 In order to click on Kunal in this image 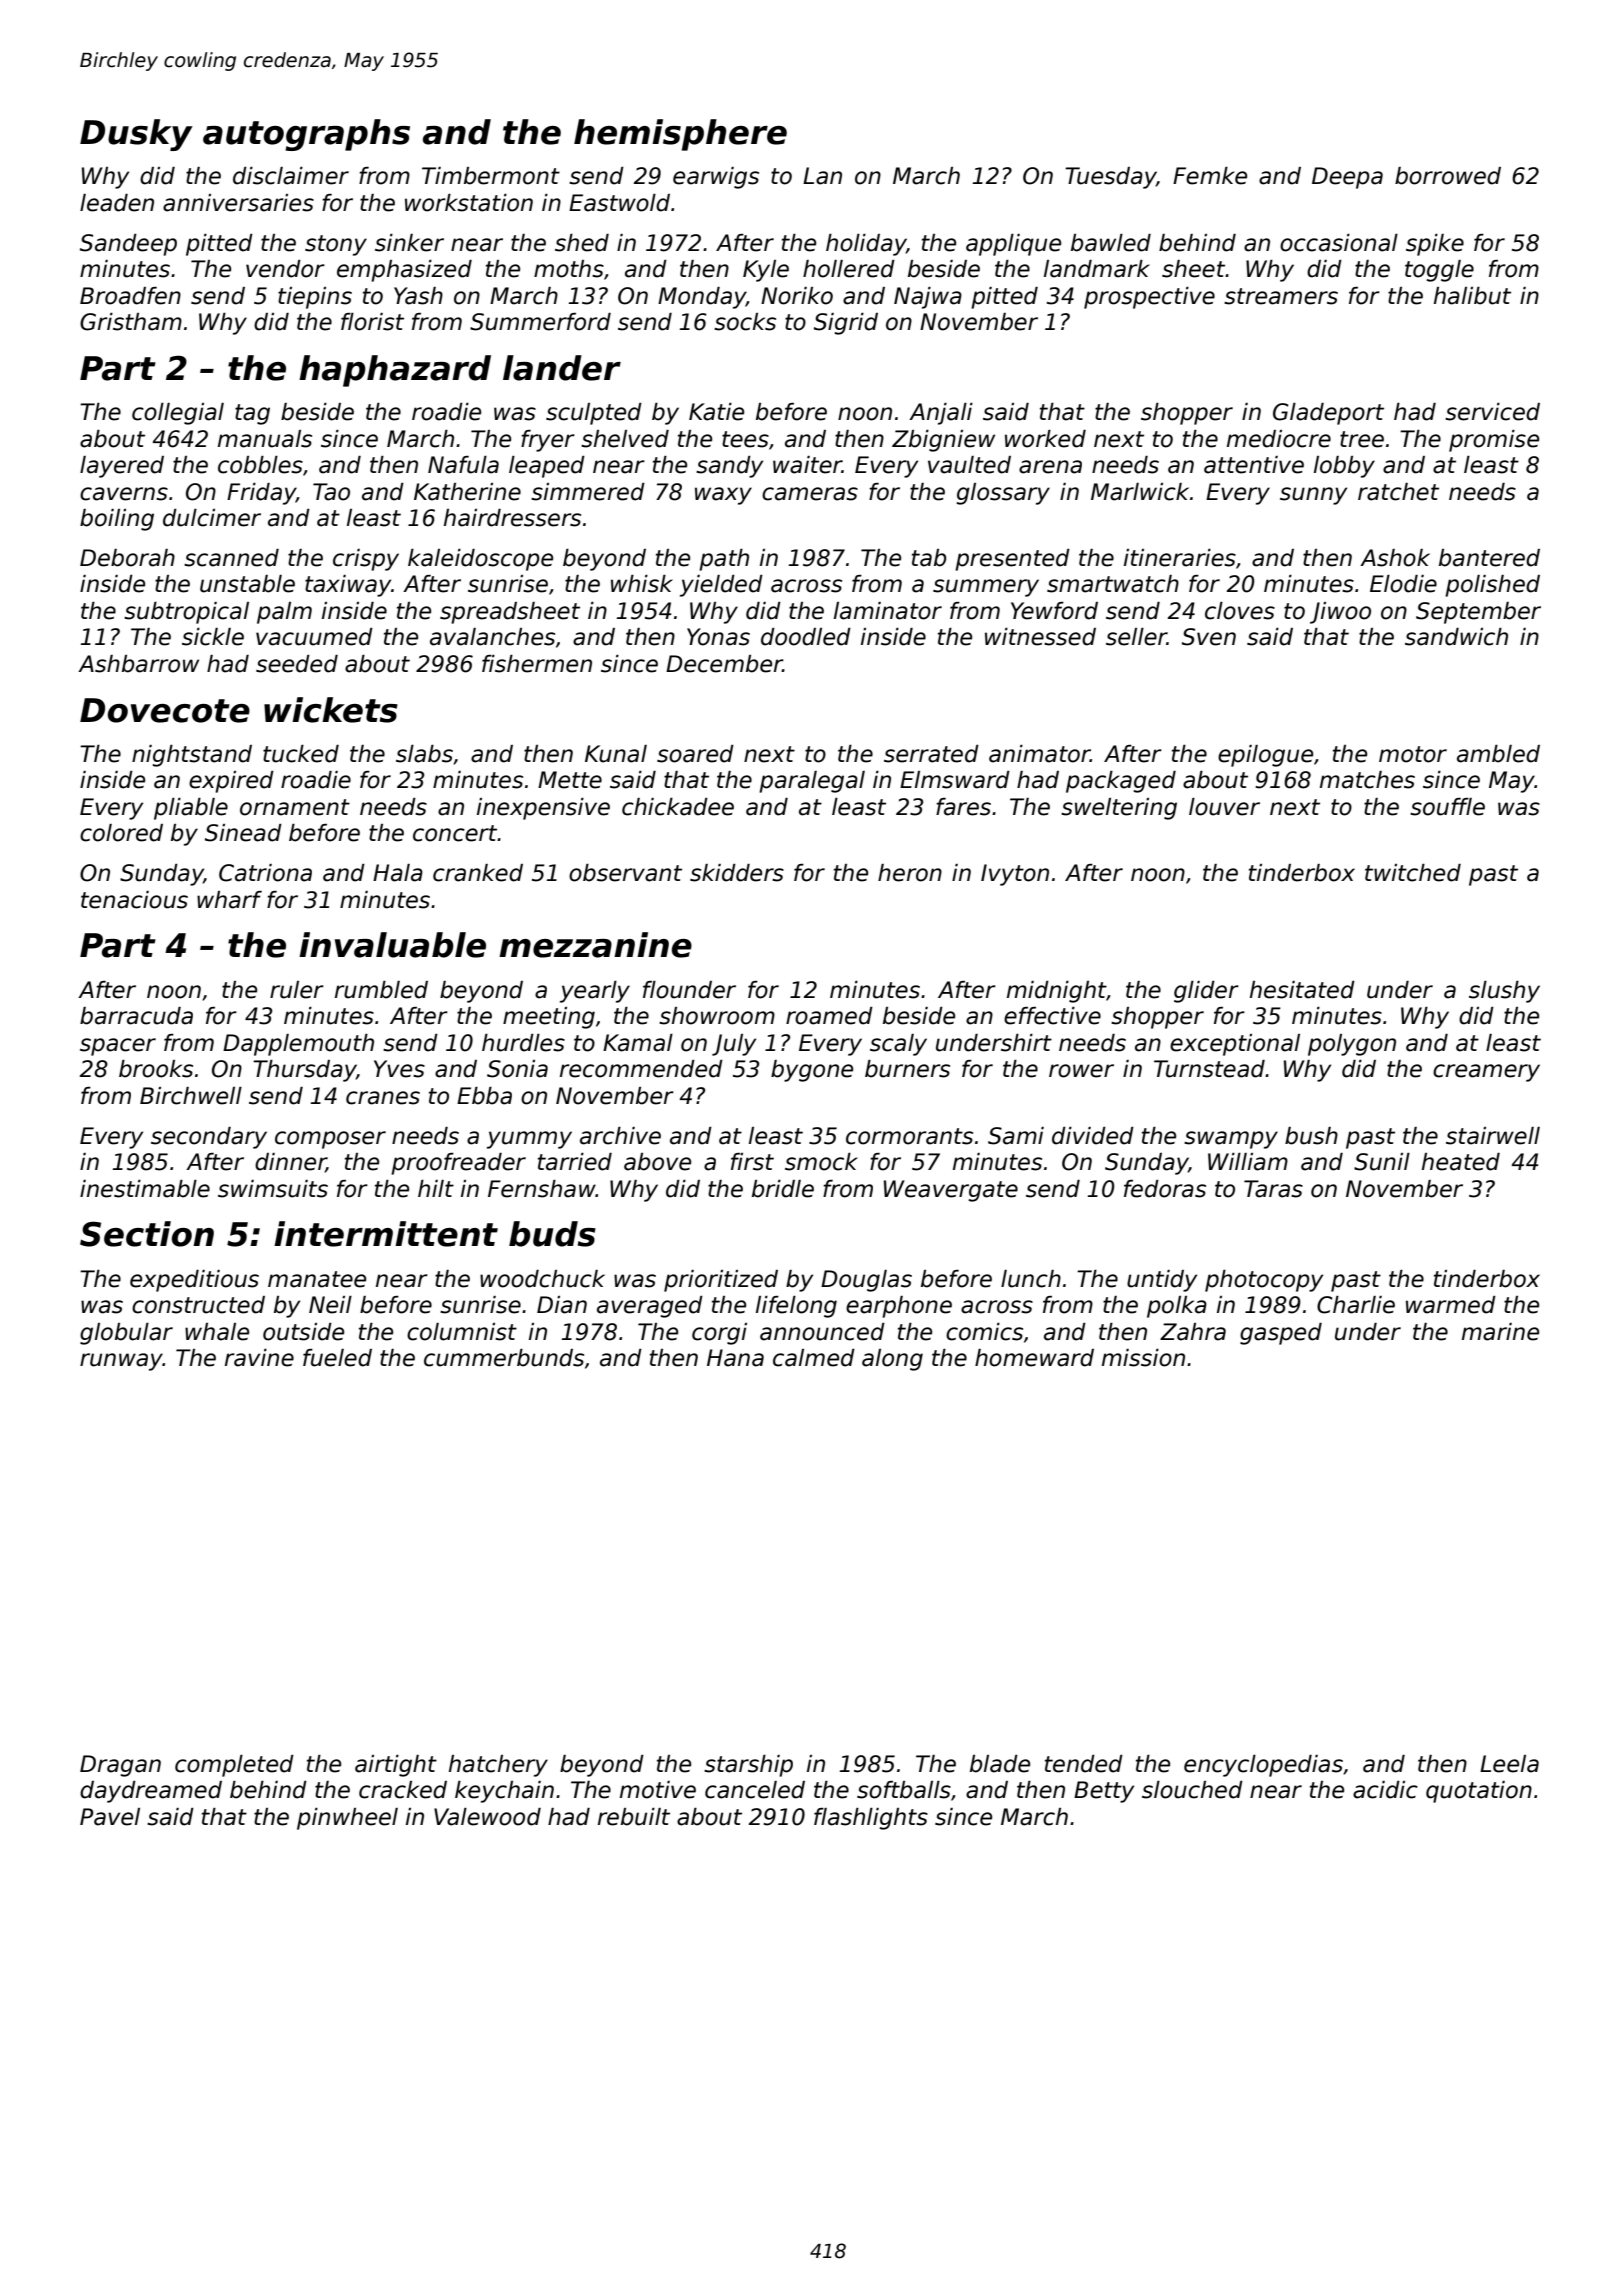, I will do `click(616, 754)`.
